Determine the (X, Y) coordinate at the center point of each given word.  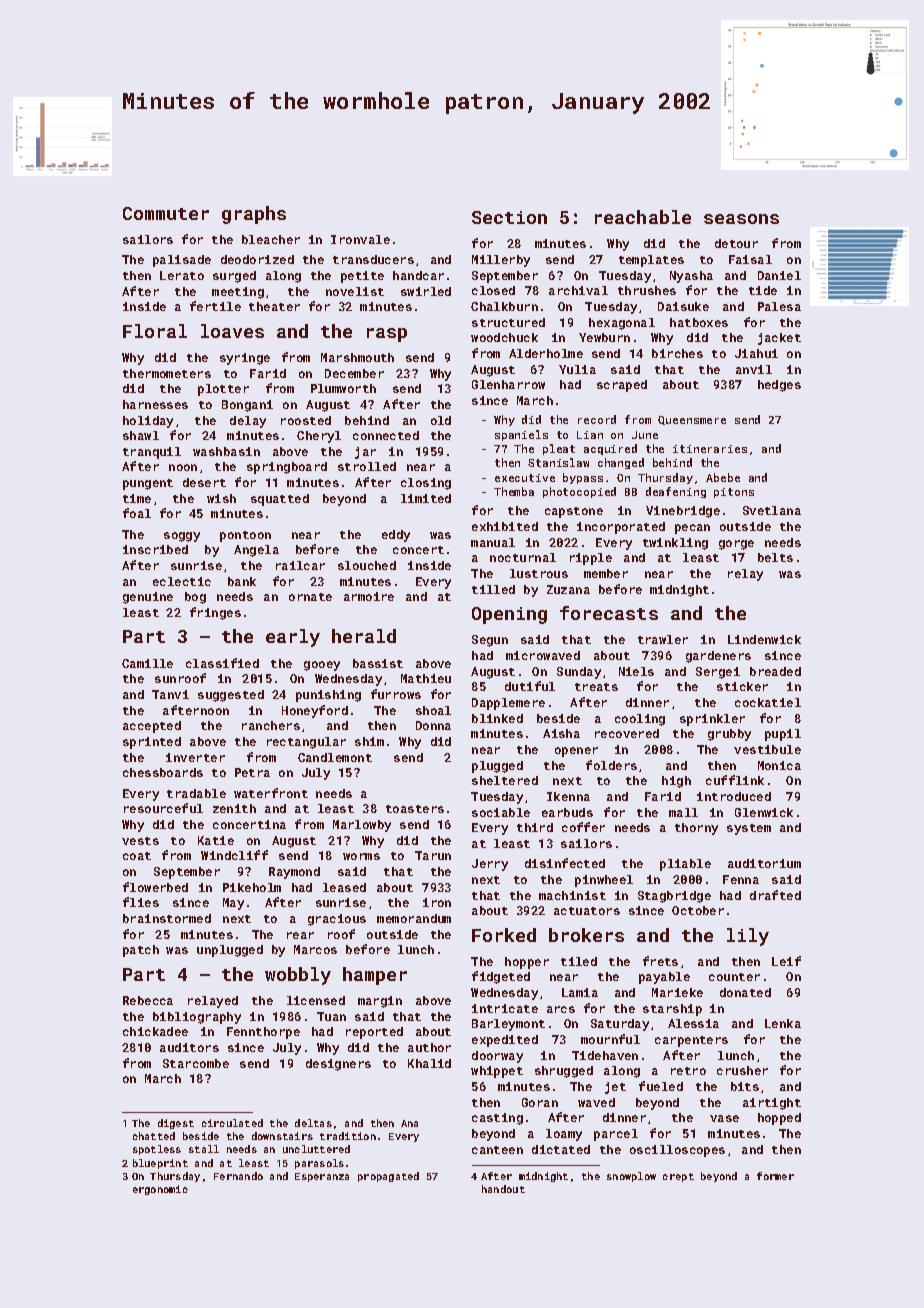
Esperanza (322, 1177)
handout (503, 1189)
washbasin (226, 451)
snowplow (631, 1177)
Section (509, 217)
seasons (741, 219)
